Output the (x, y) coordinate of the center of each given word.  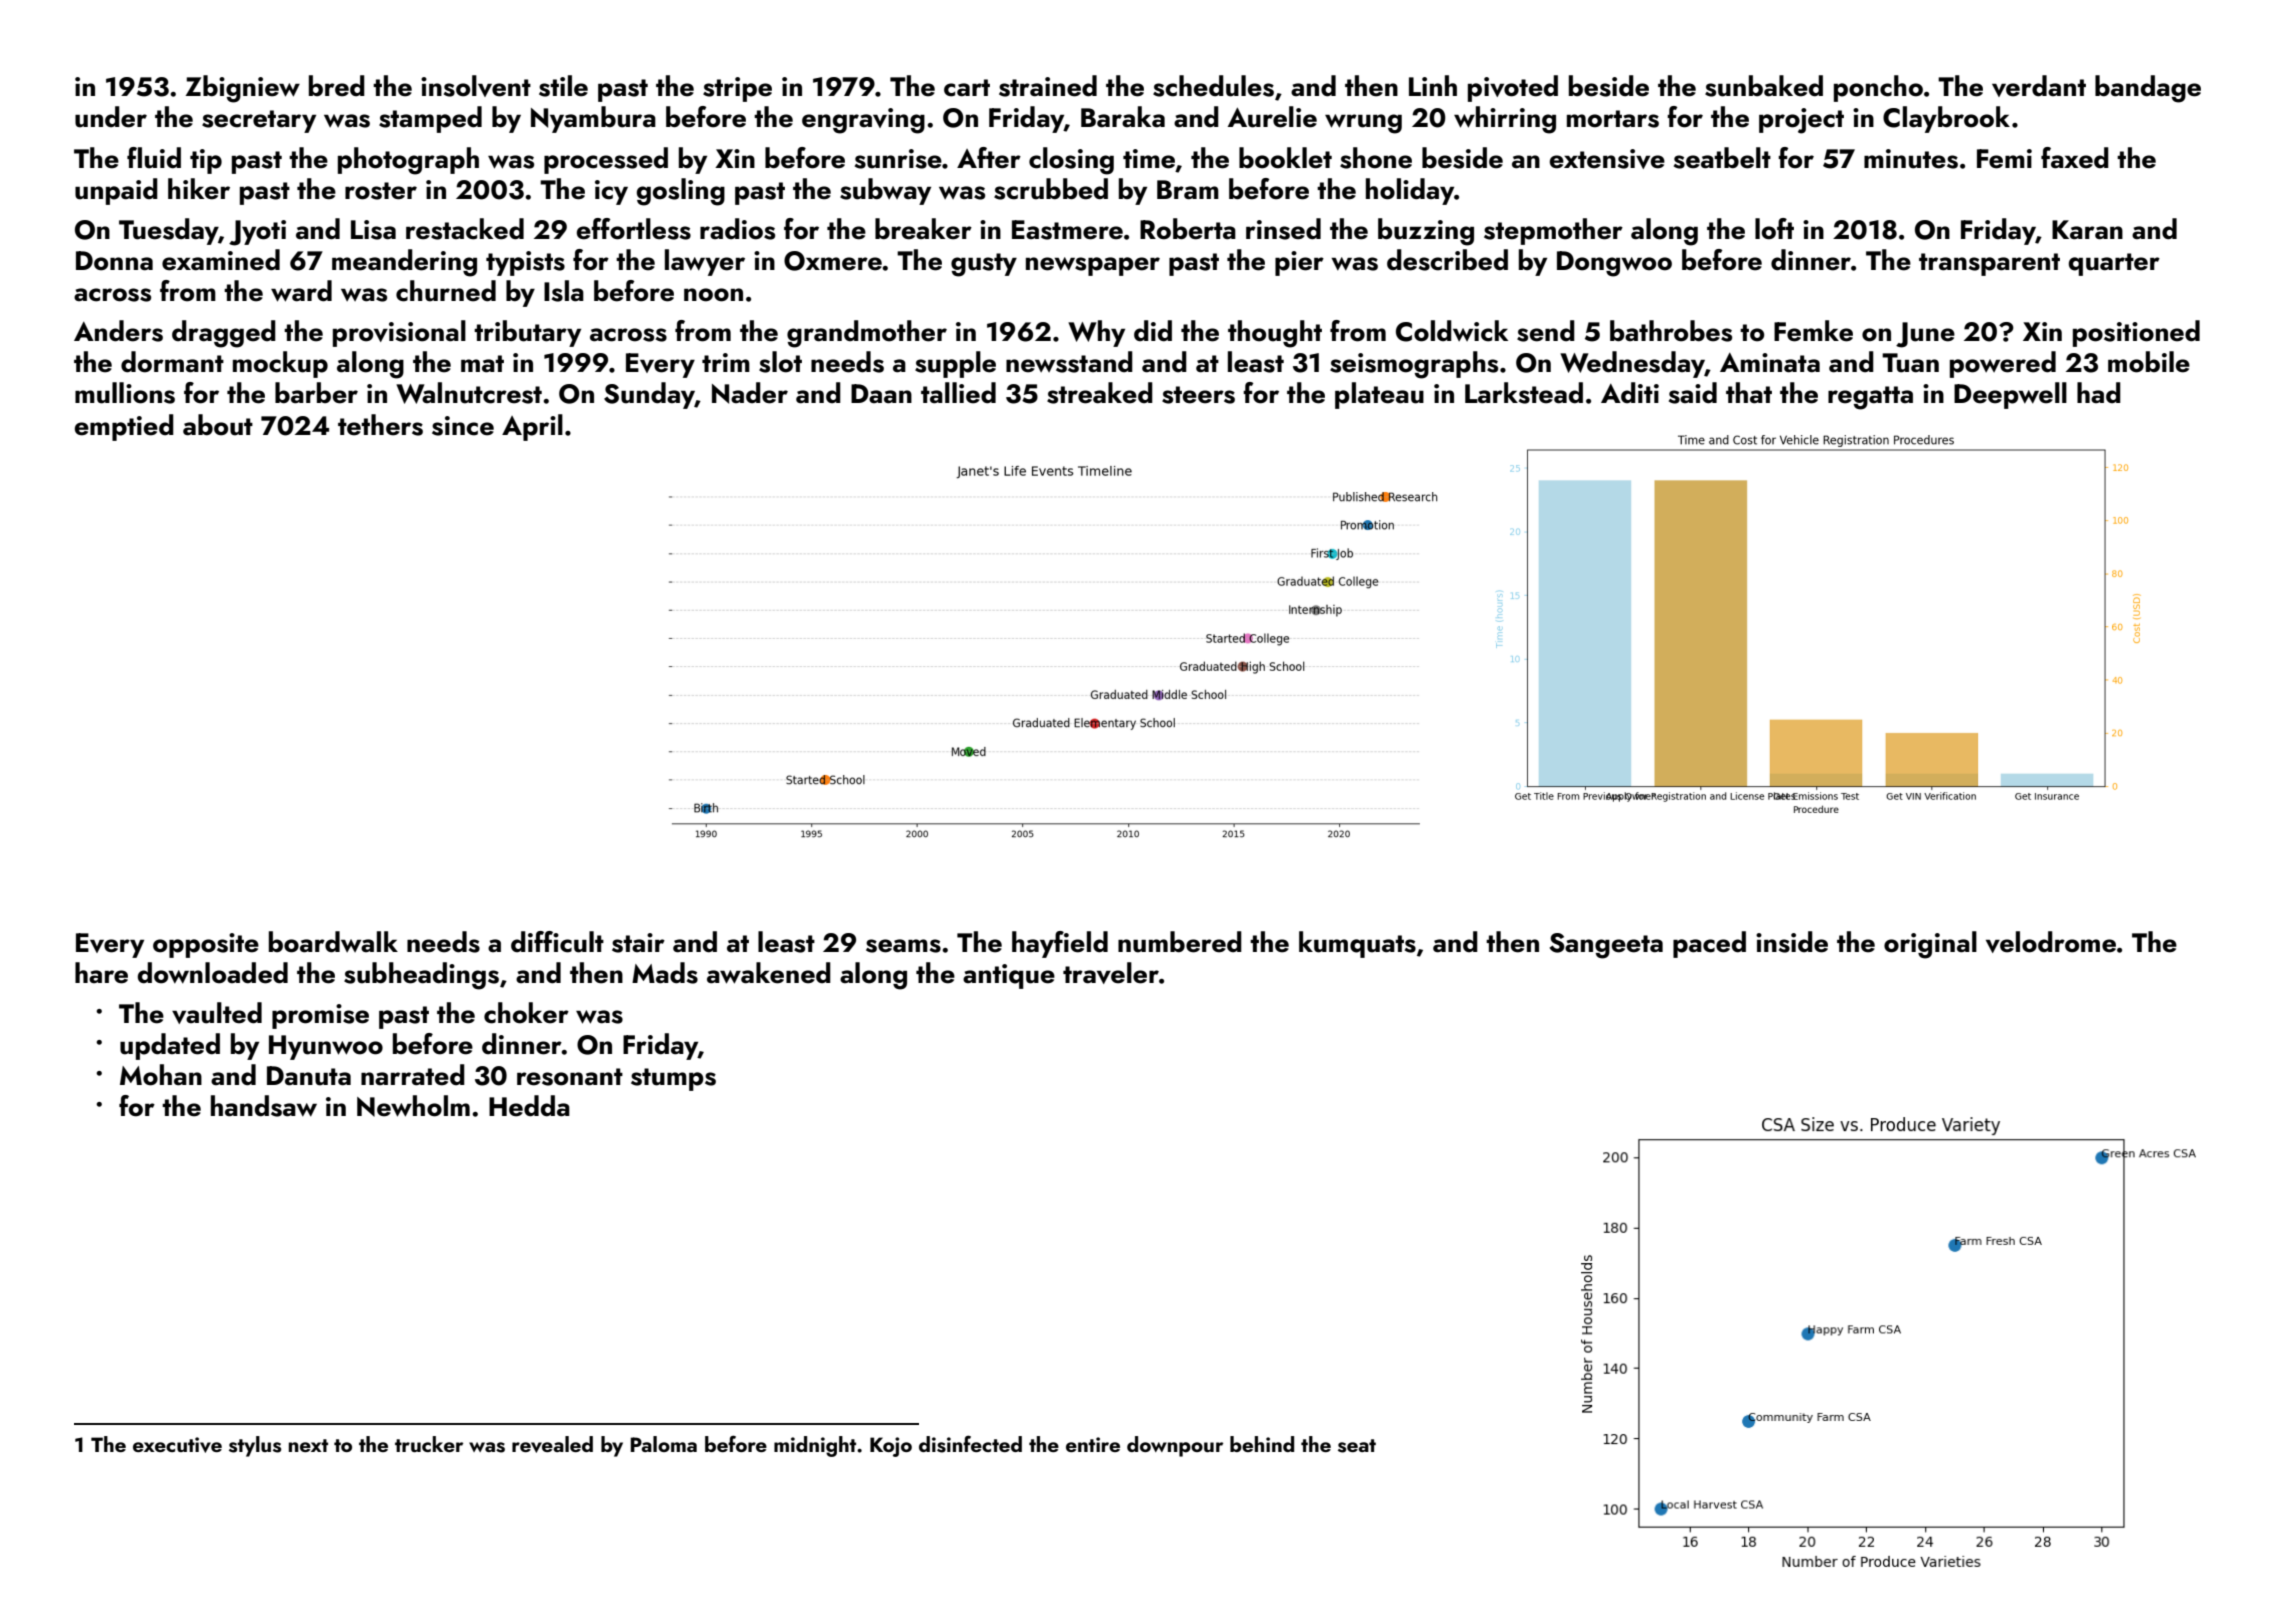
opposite (206, 945)
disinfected (970, 1444)
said (1693, 393)
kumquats (1357, 944)
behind (1262, 1444)
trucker (429, 1444)
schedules (1213, 86)
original (1930, 945)
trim (726, 362)
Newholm (413, 1106)
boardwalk (333, 942)
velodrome (2051, 942)
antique (1009, 976)
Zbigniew (243, 89)
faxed (2075, 158)
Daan (881, 394)
